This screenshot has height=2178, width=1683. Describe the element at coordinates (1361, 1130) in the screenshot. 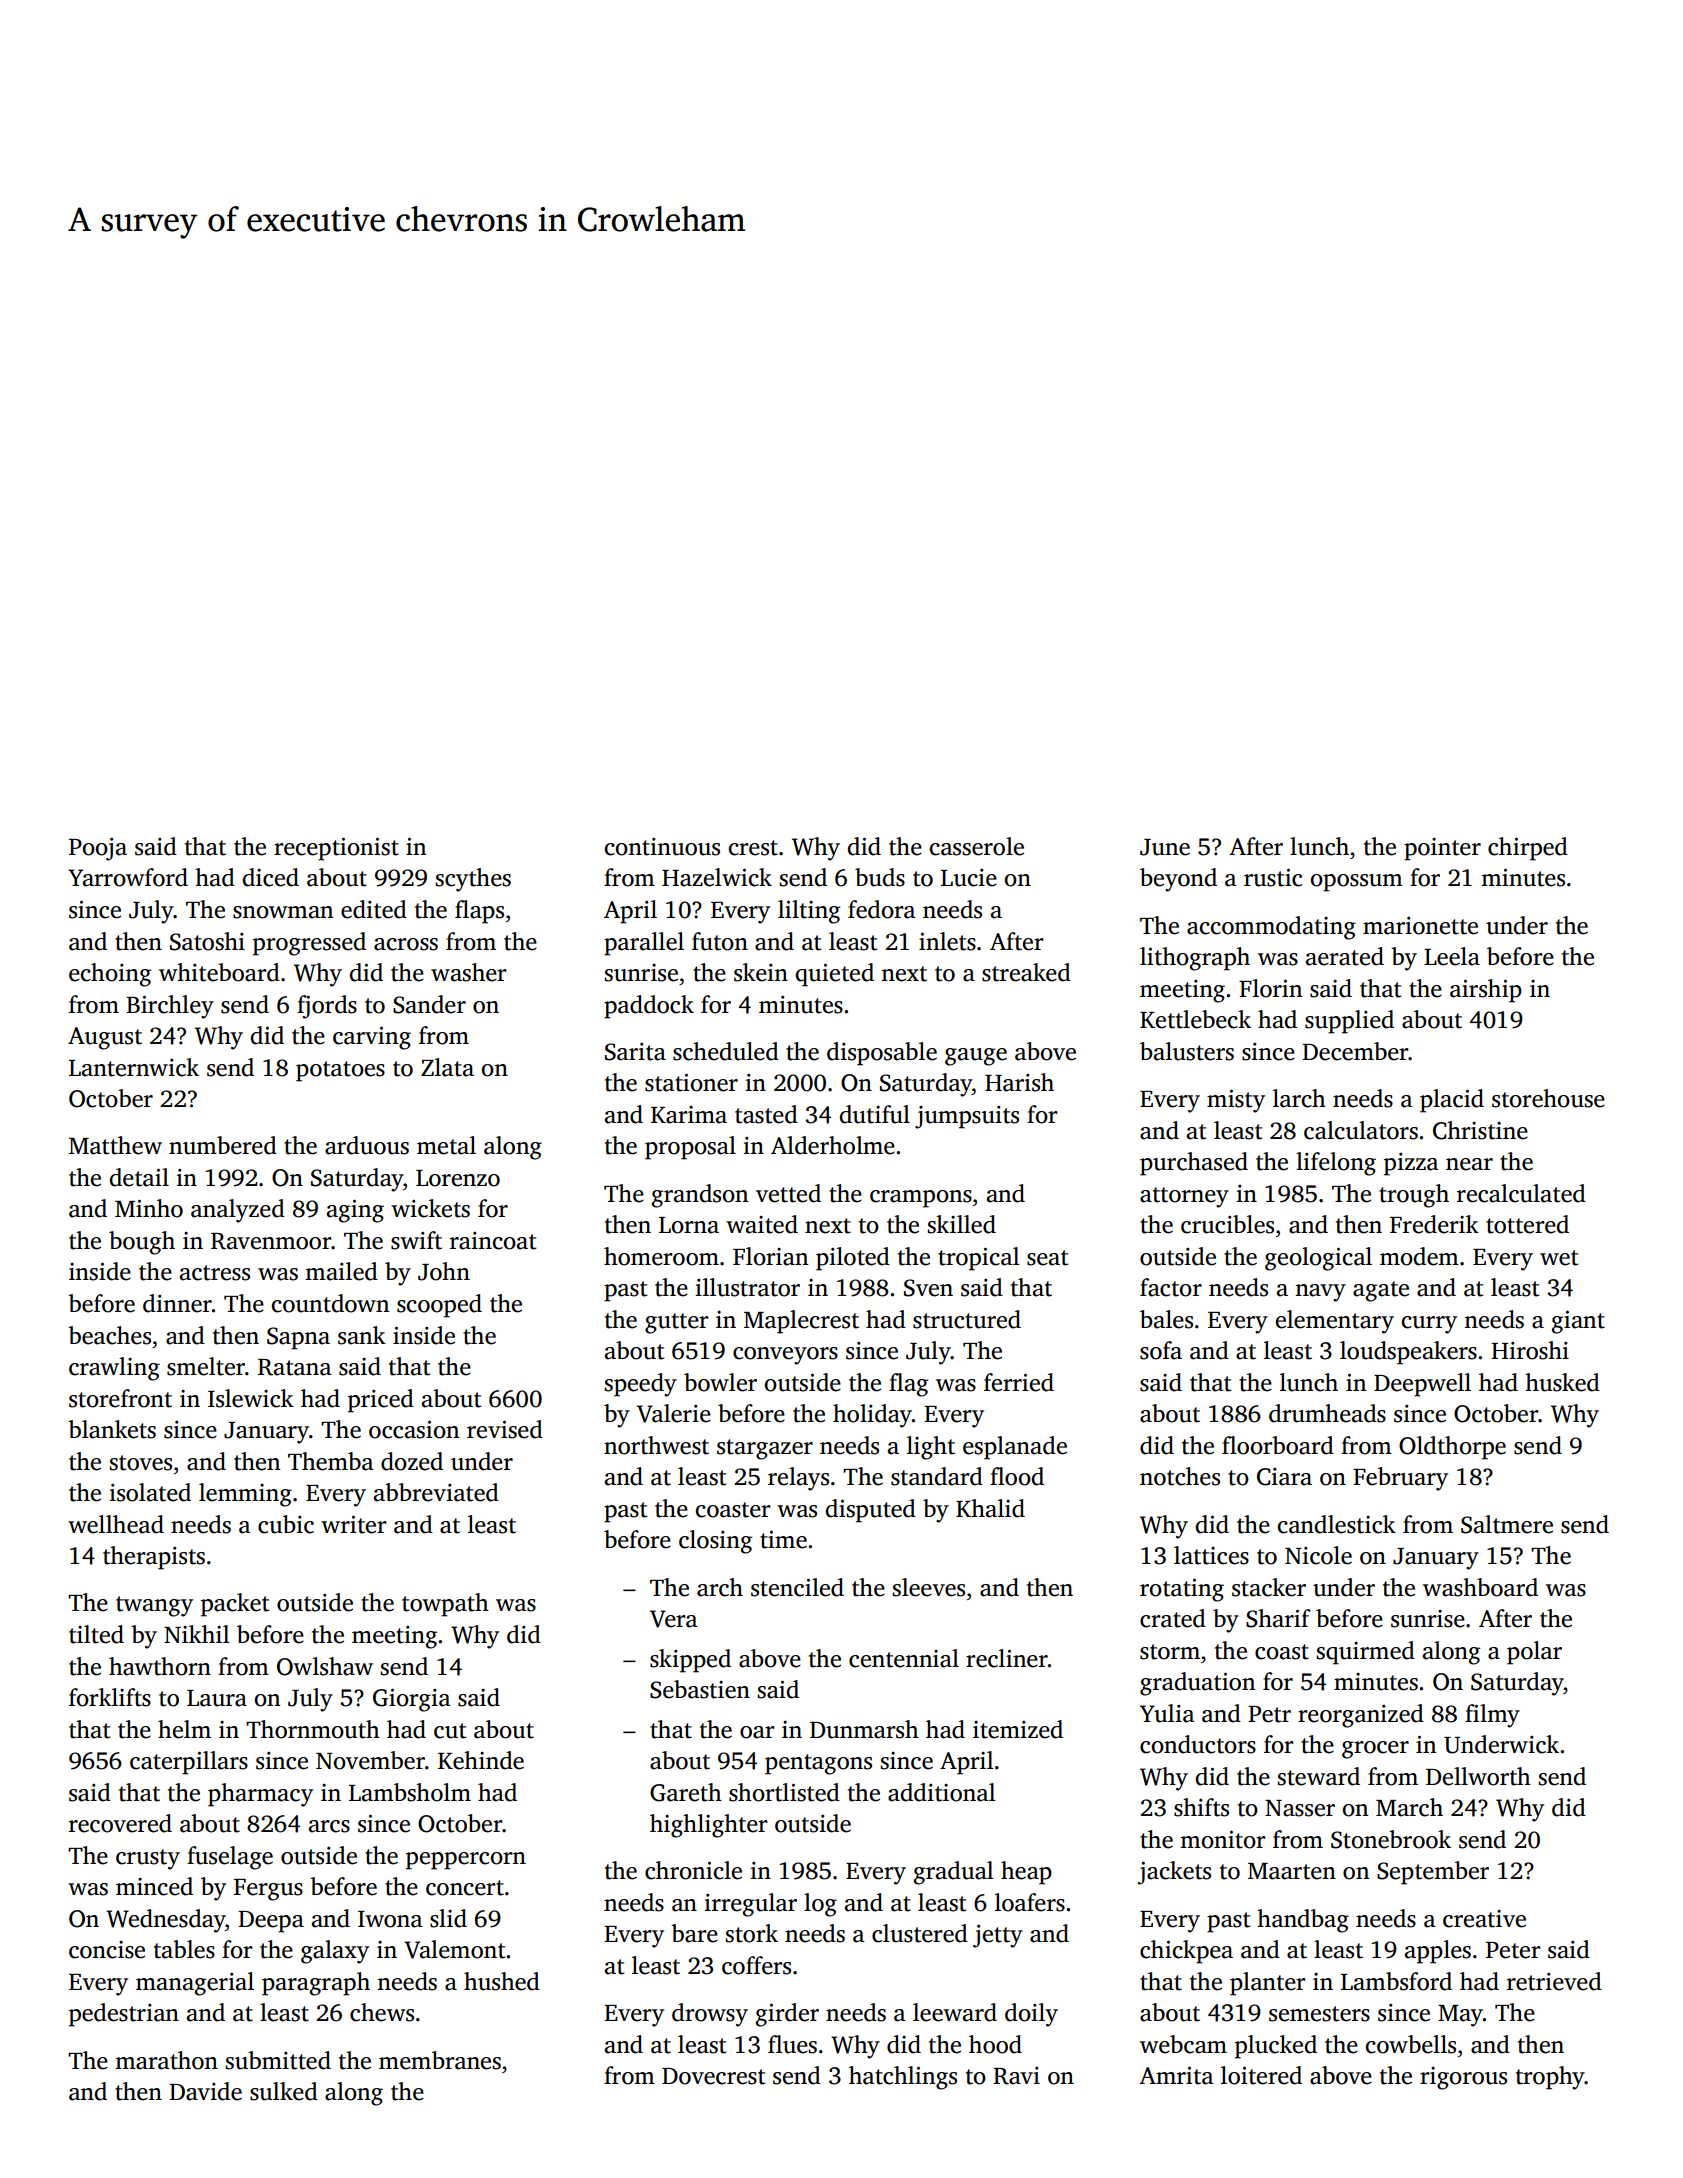

I see `calculators` at that location.
